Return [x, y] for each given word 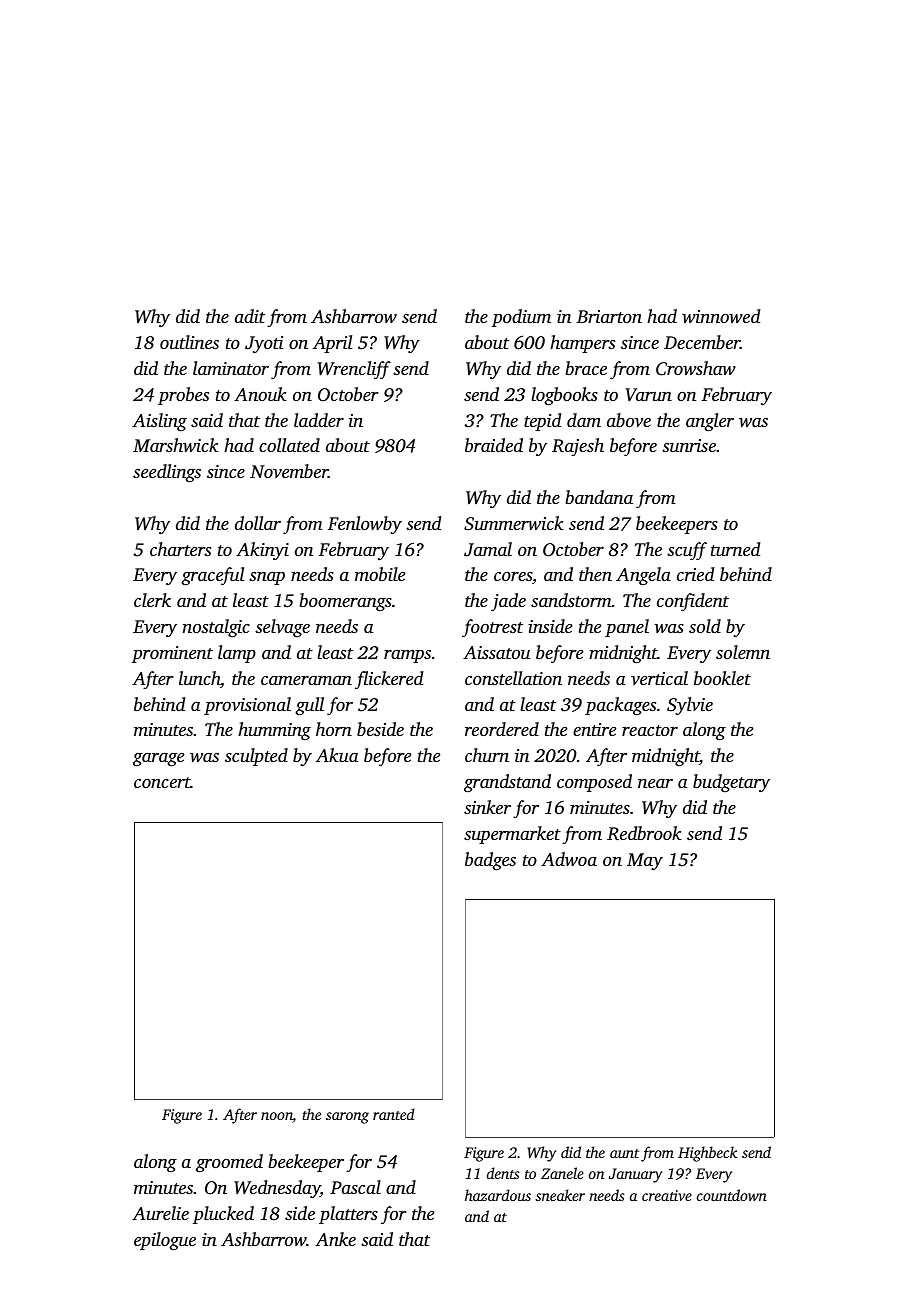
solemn [743, 652]
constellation [513, 678]
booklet [722, 678]
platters [348, 1215]
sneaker [560, 1195]
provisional [247, 706]
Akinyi [262, 551]
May [645, 861]
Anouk [260, 394]
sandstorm [571, 600]
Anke [335, 1239]
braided [494, 445]
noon [277, 1117]
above [629, 420]
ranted [394, 1114]
